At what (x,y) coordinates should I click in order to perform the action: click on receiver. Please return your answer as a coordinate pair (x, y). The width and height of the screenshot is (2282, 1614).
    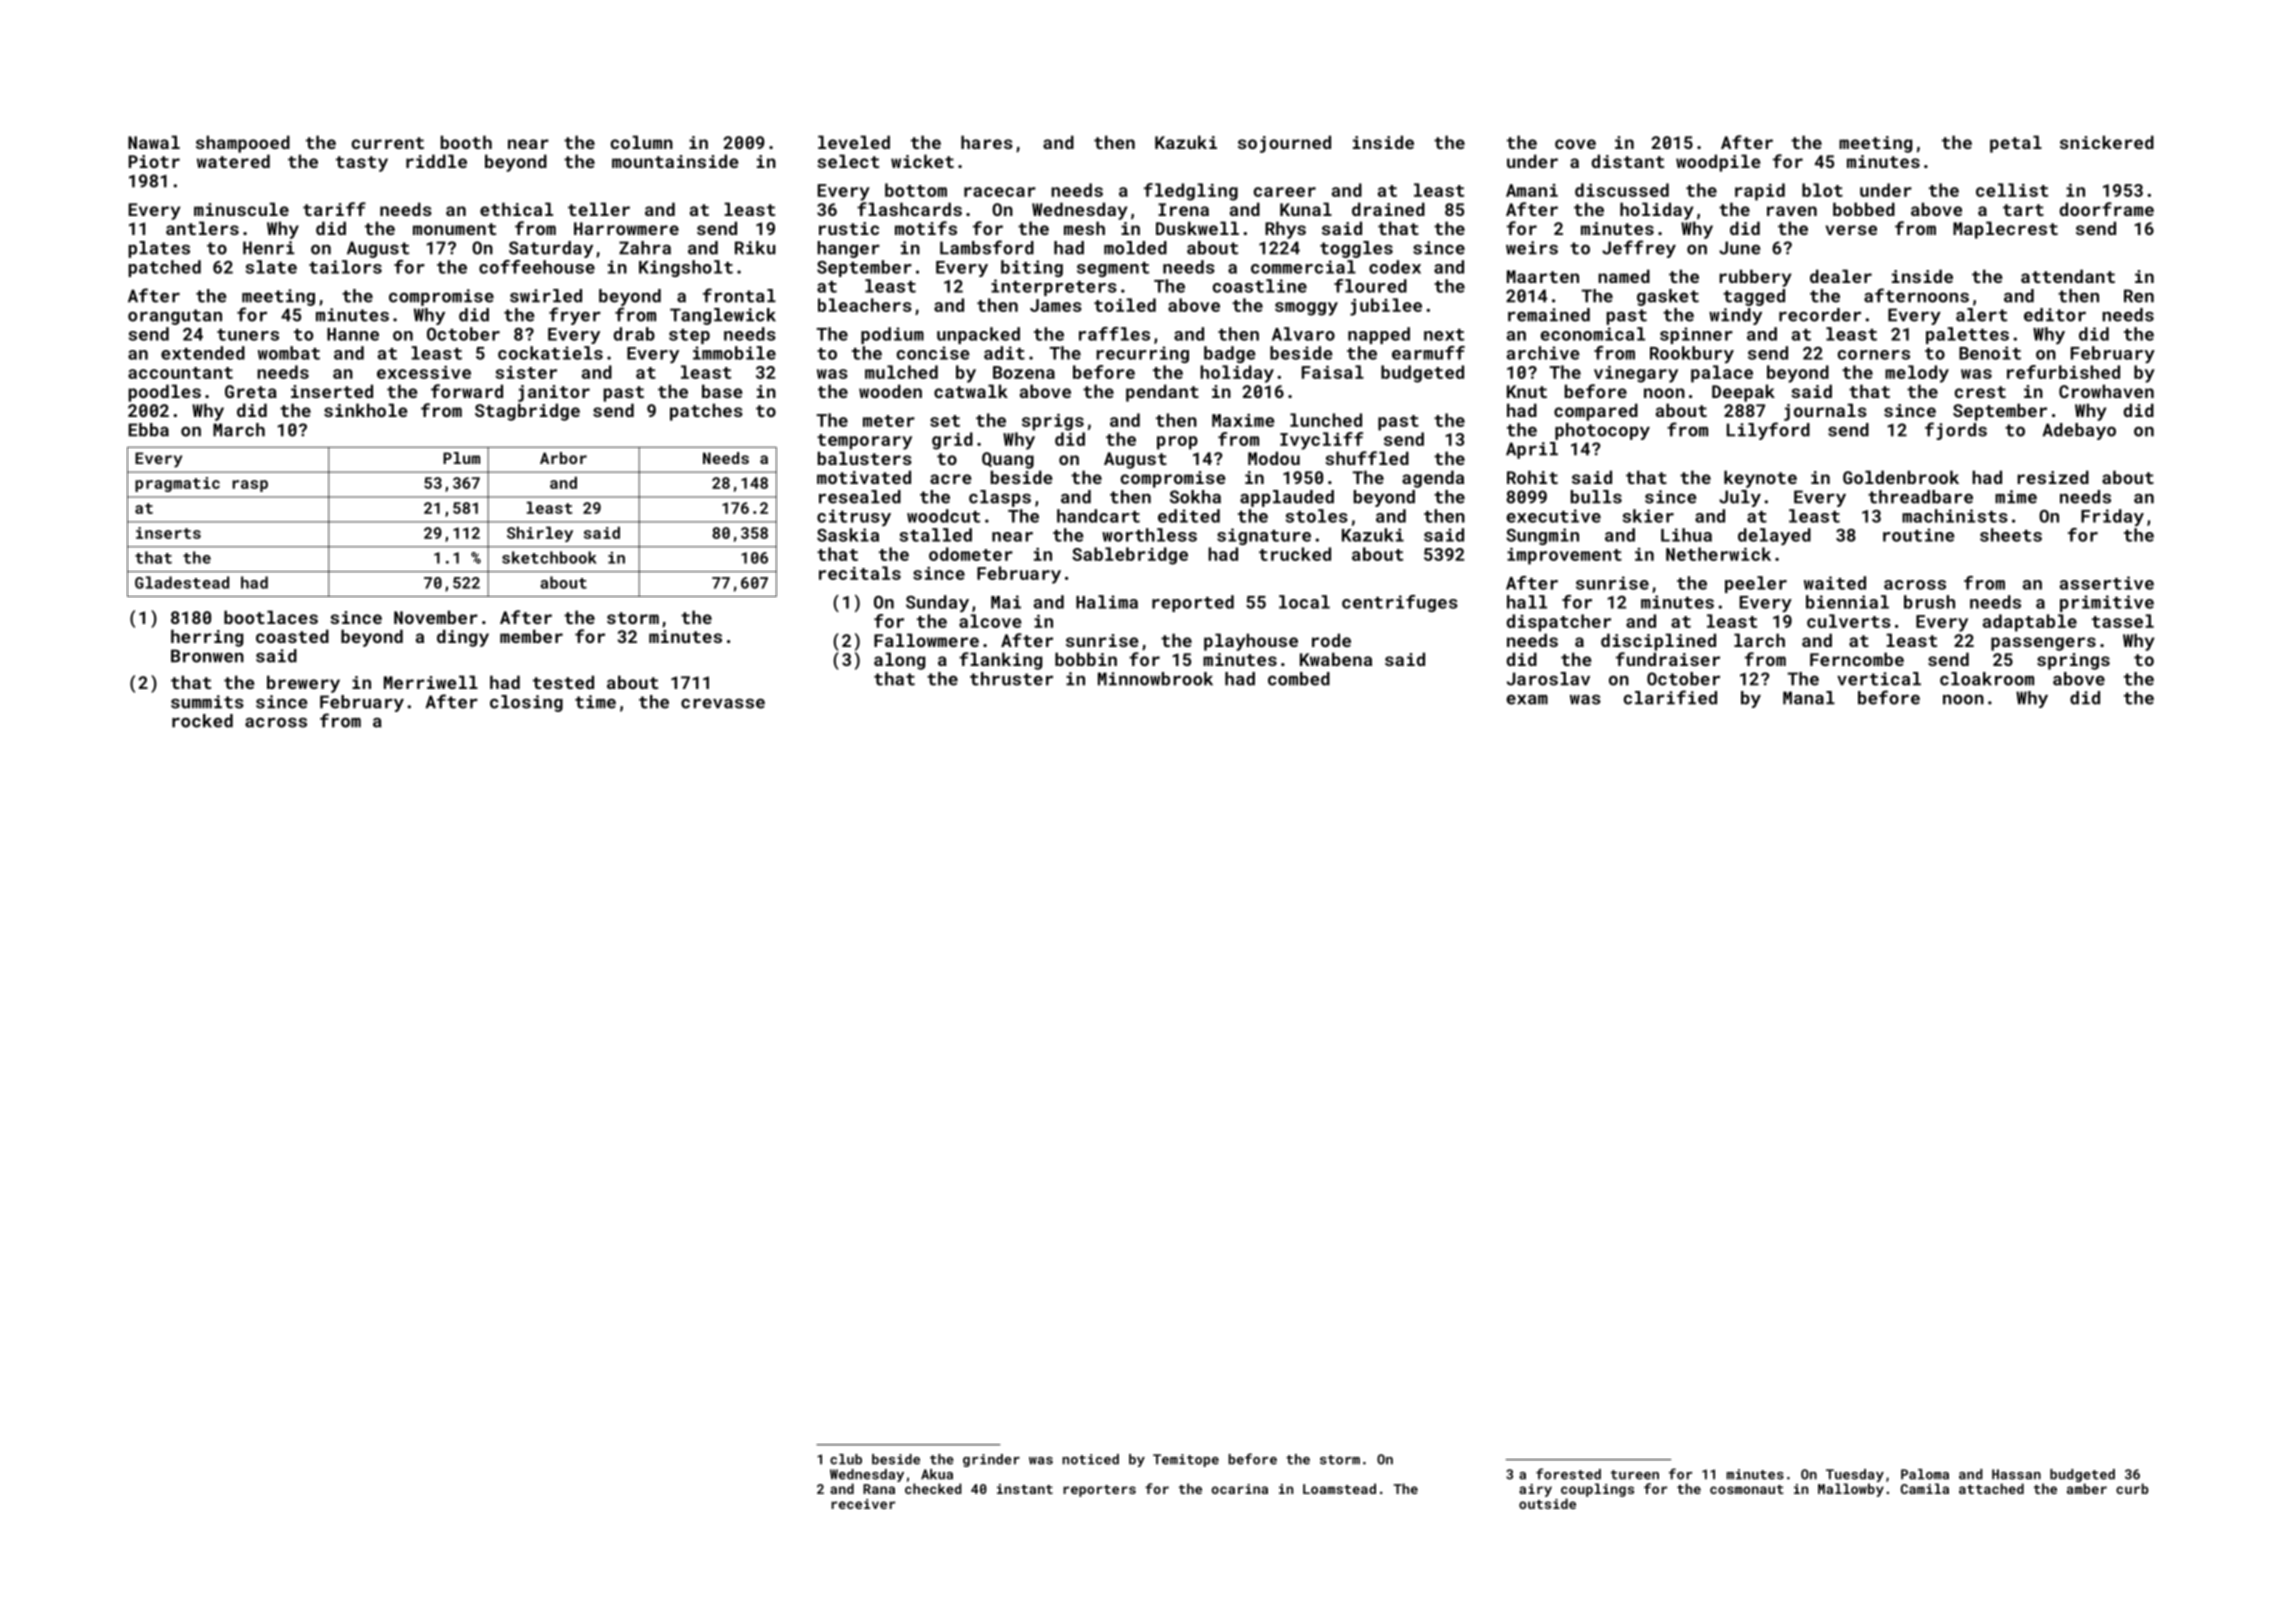
    Looking at the image, I should click on (863, 1504).
